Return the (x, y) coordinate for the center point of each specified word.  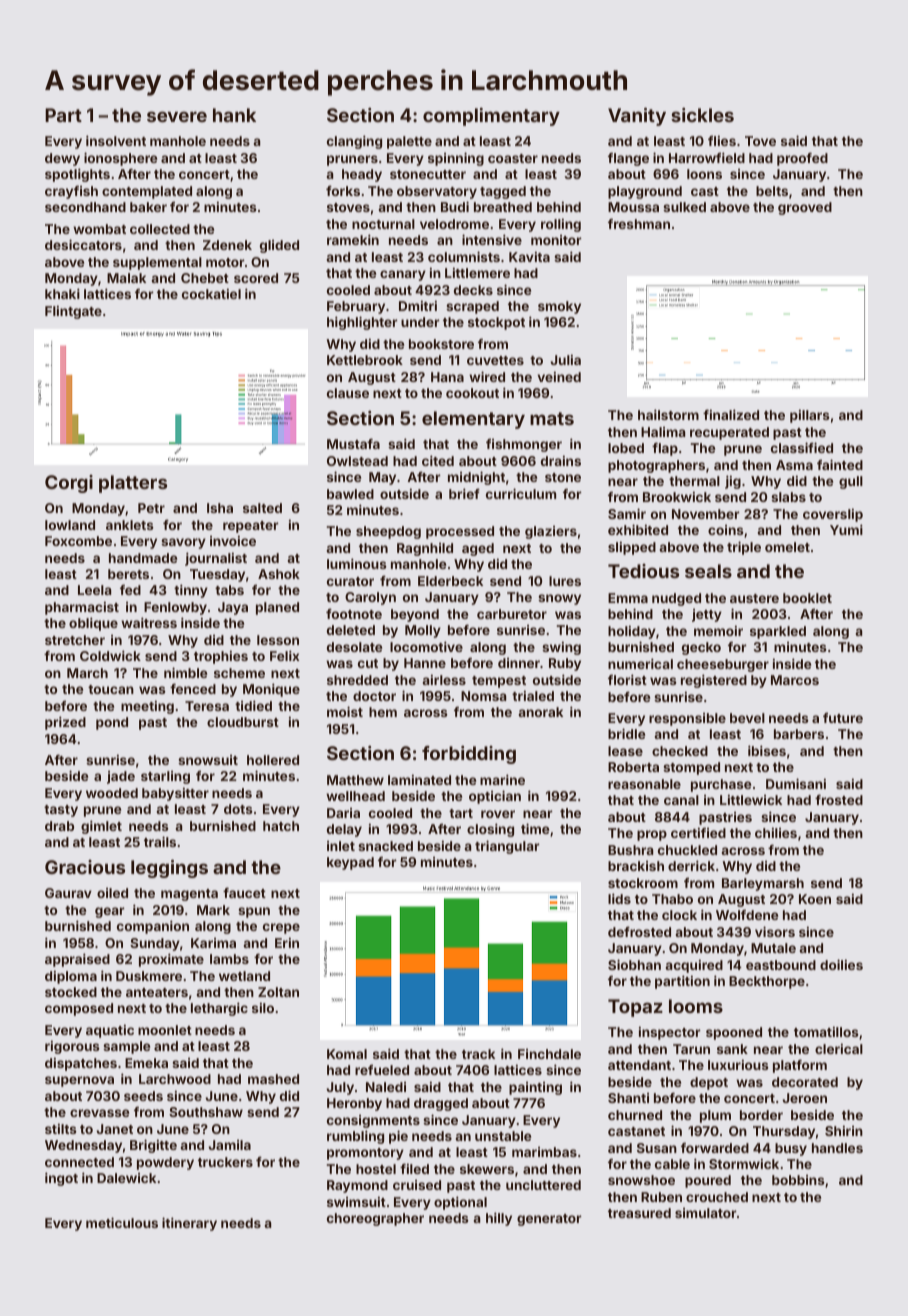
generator (549, 1220)
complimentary (491, 117)
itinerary (189, 1224)
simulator (706, 1213)
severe (177, 116)
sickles (702, 115)
